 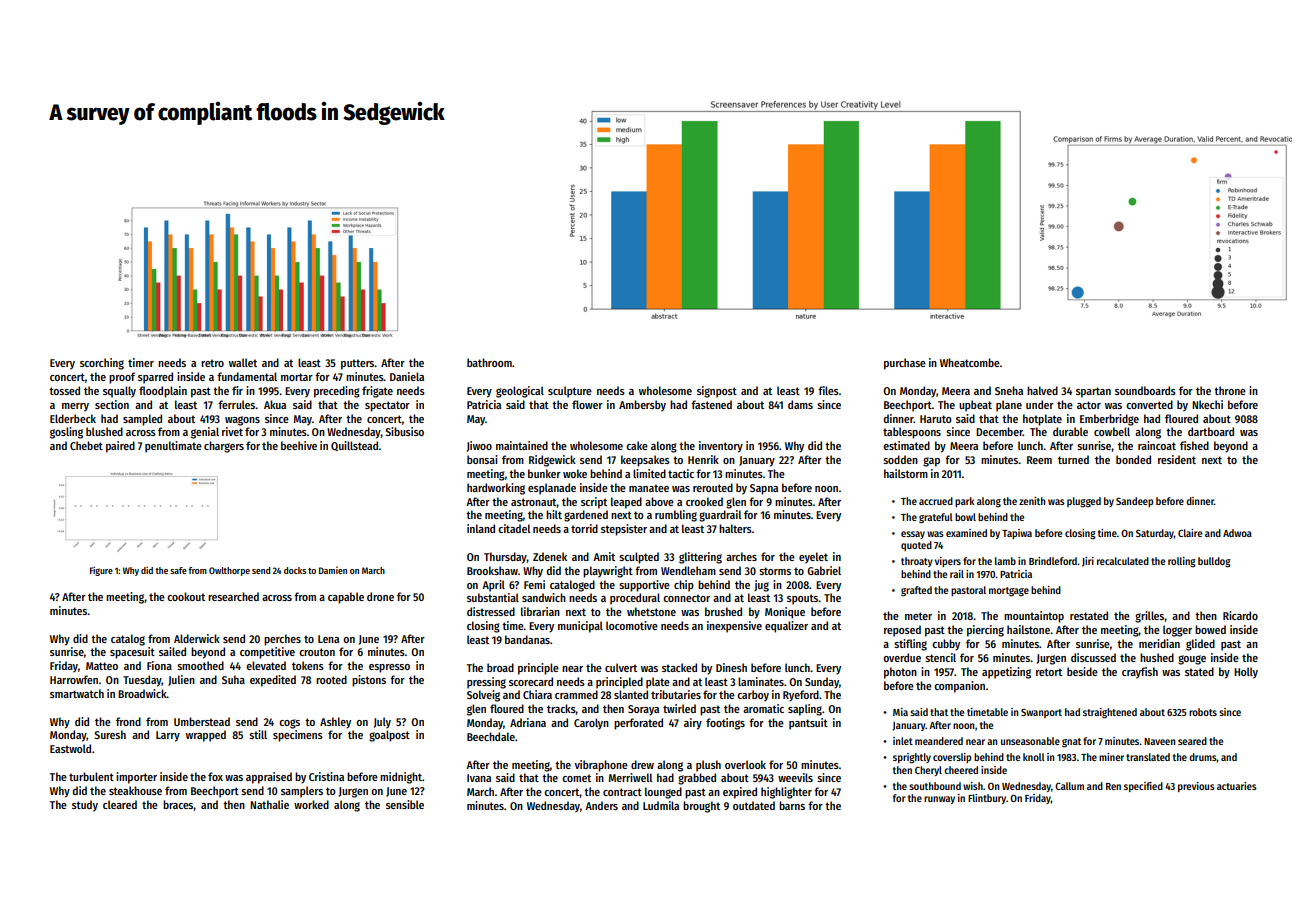 I want to click on mortgage, so click(x=1009, y=592).
